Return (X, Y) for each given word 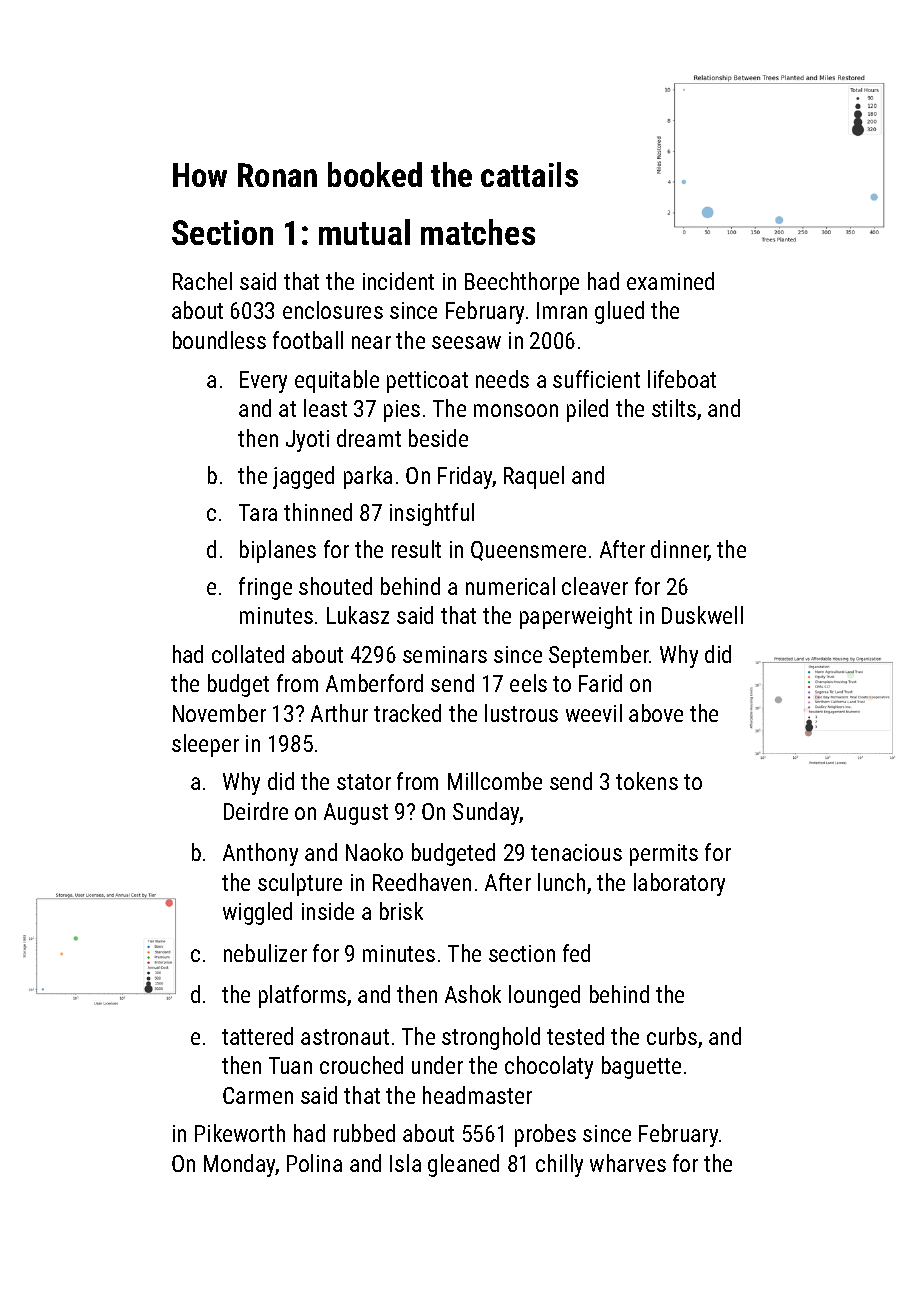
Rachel (202, 281)
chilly (559, 1165)
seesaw (466, 342)
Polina (314, 1163)
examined (670, 281)
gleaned (463, 1165)
